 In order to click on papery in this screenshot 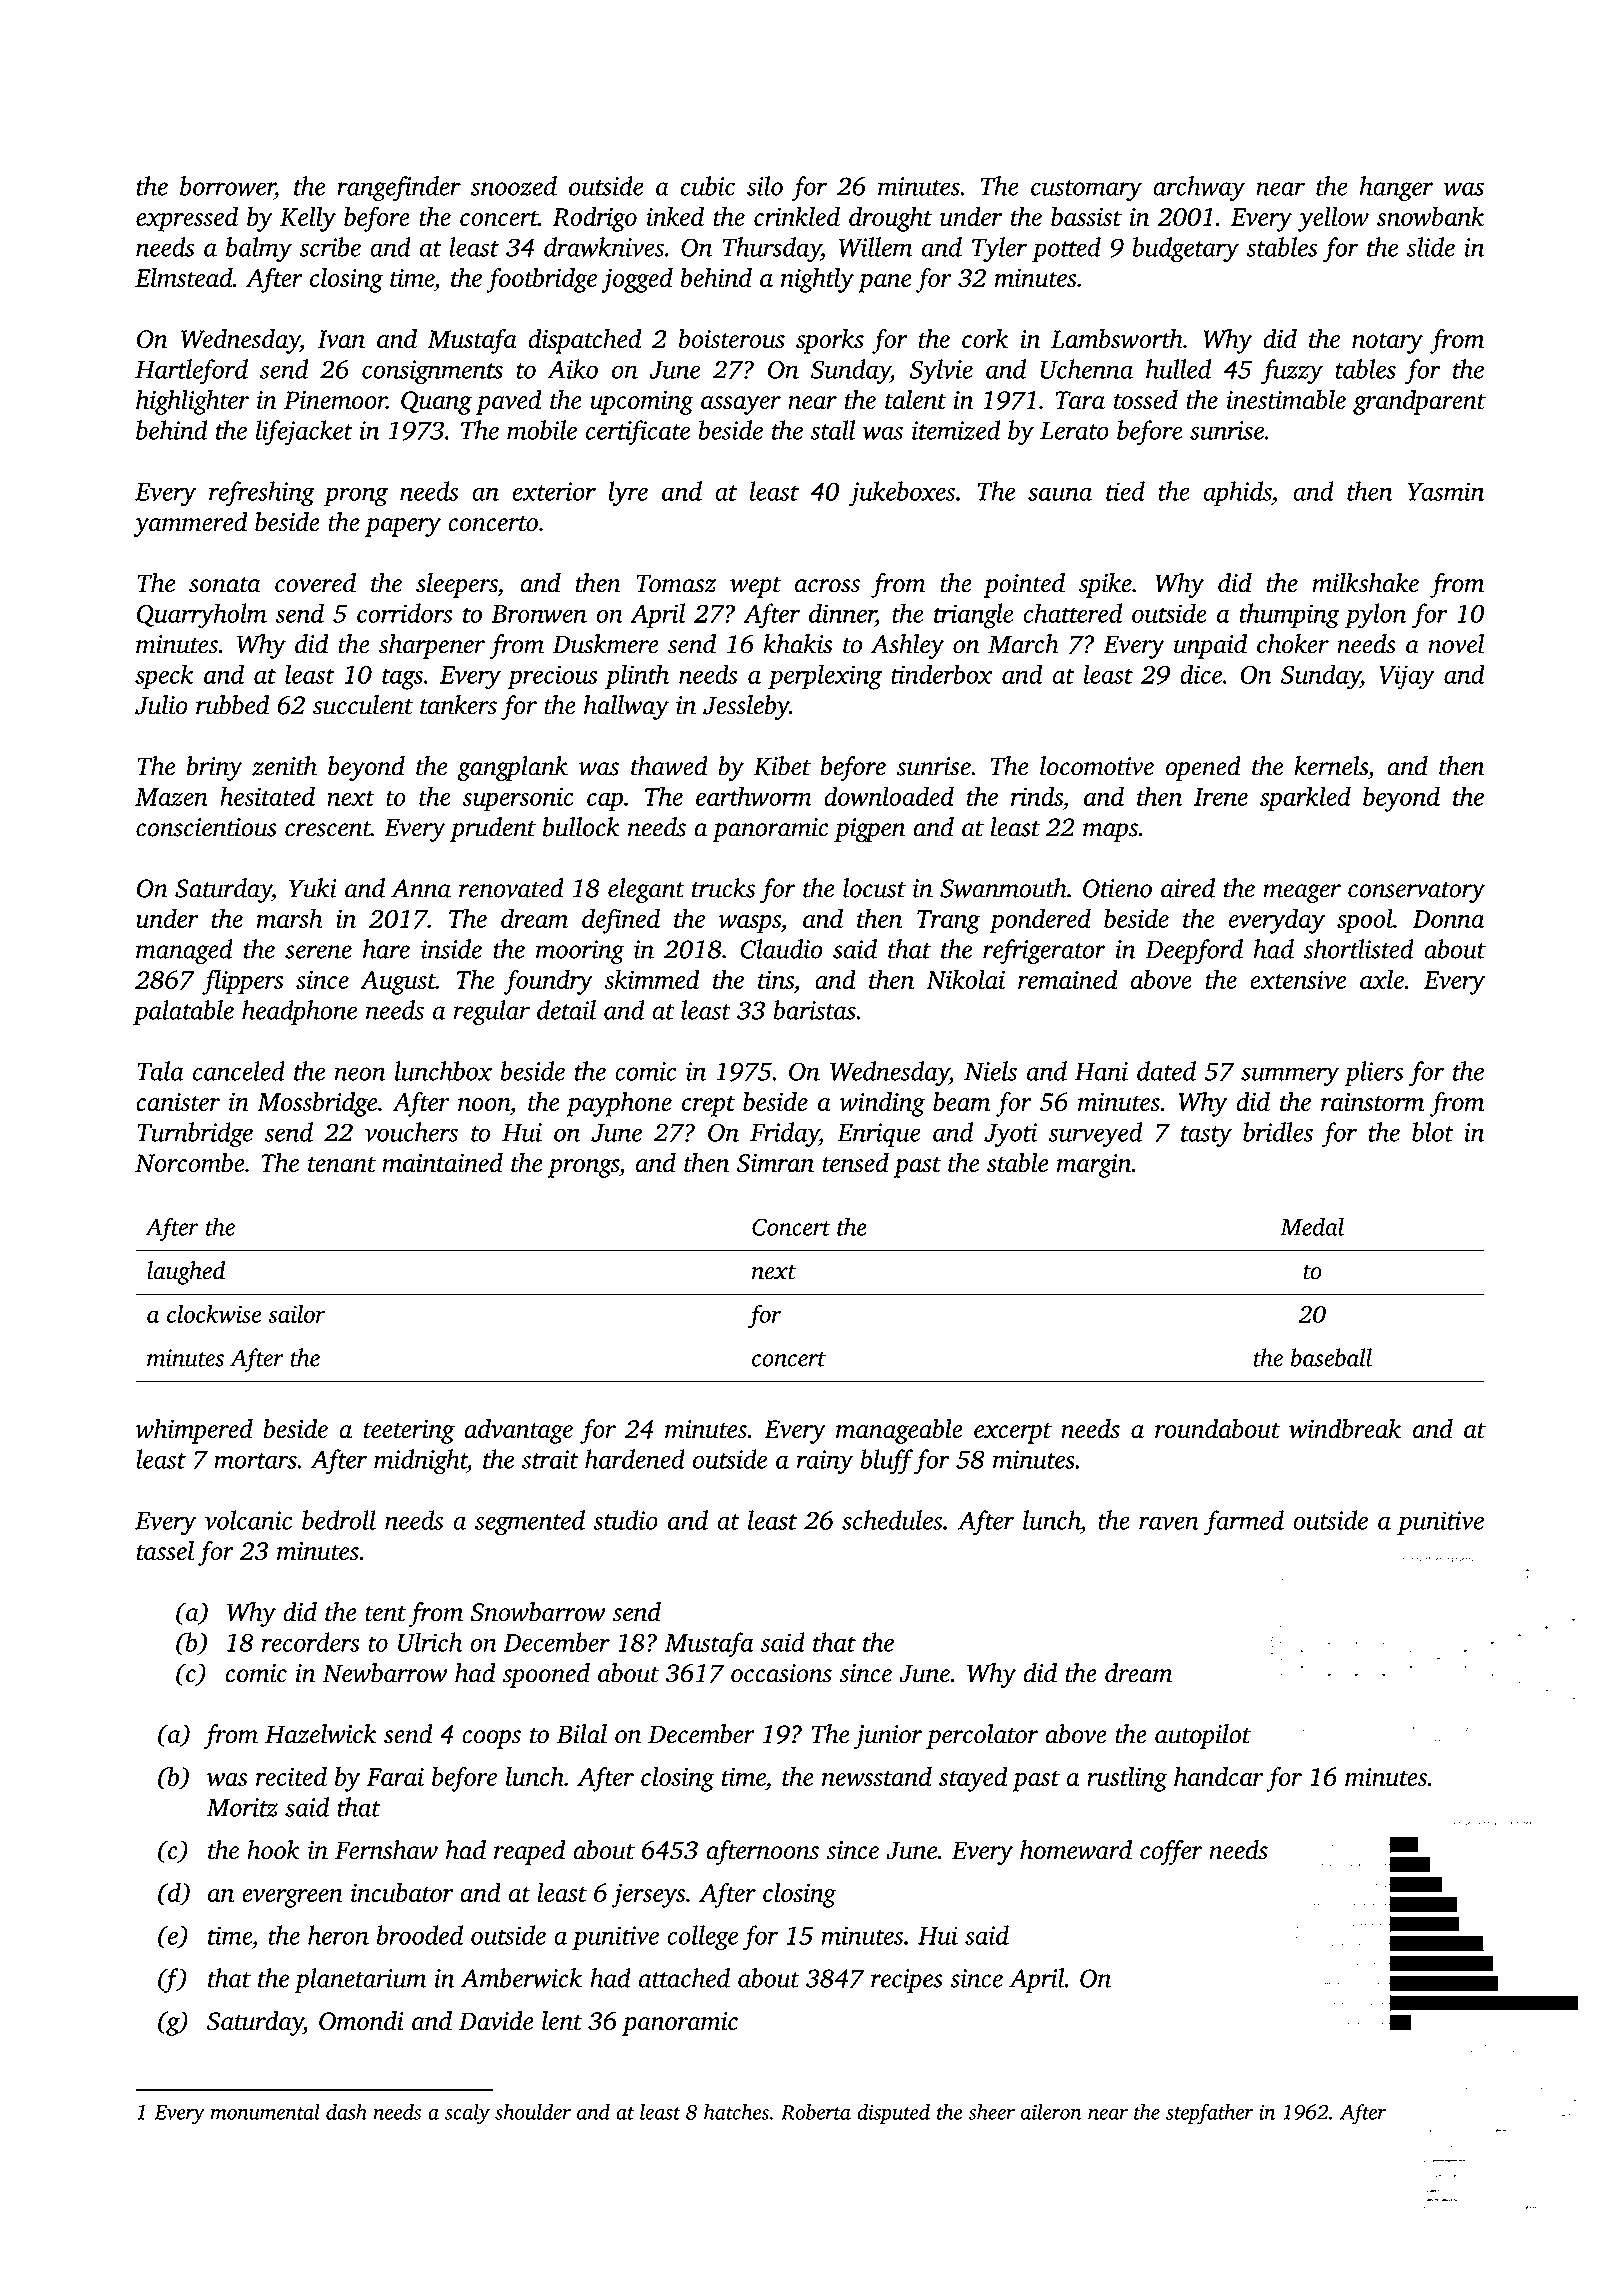, I will do `click(403, 527)`.
